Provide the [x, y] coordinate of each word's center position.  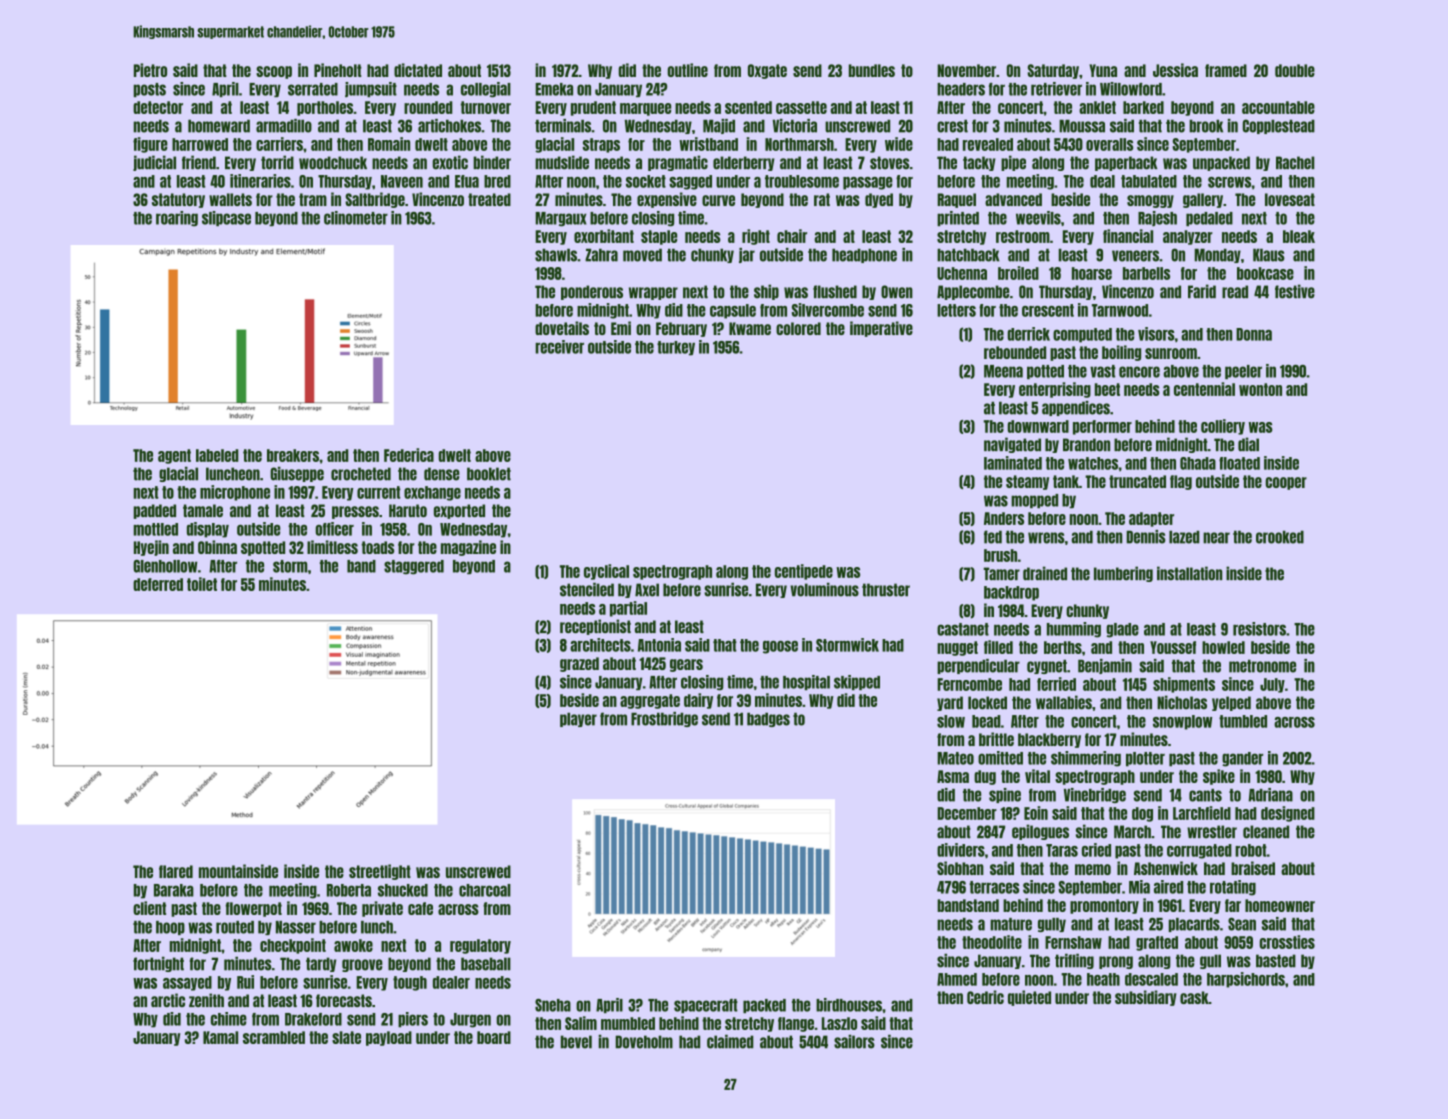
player [578, 719]
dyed [879, 200]
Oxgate [767, 71]
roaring [177, 219]
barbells [1146, 273]
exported [459, 511]
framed [1226, 70]
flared [176, 871]
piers [413, 1020]
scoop [274, 72]
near [1216, 538]
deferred [158, 584]
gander [1242, 759]
